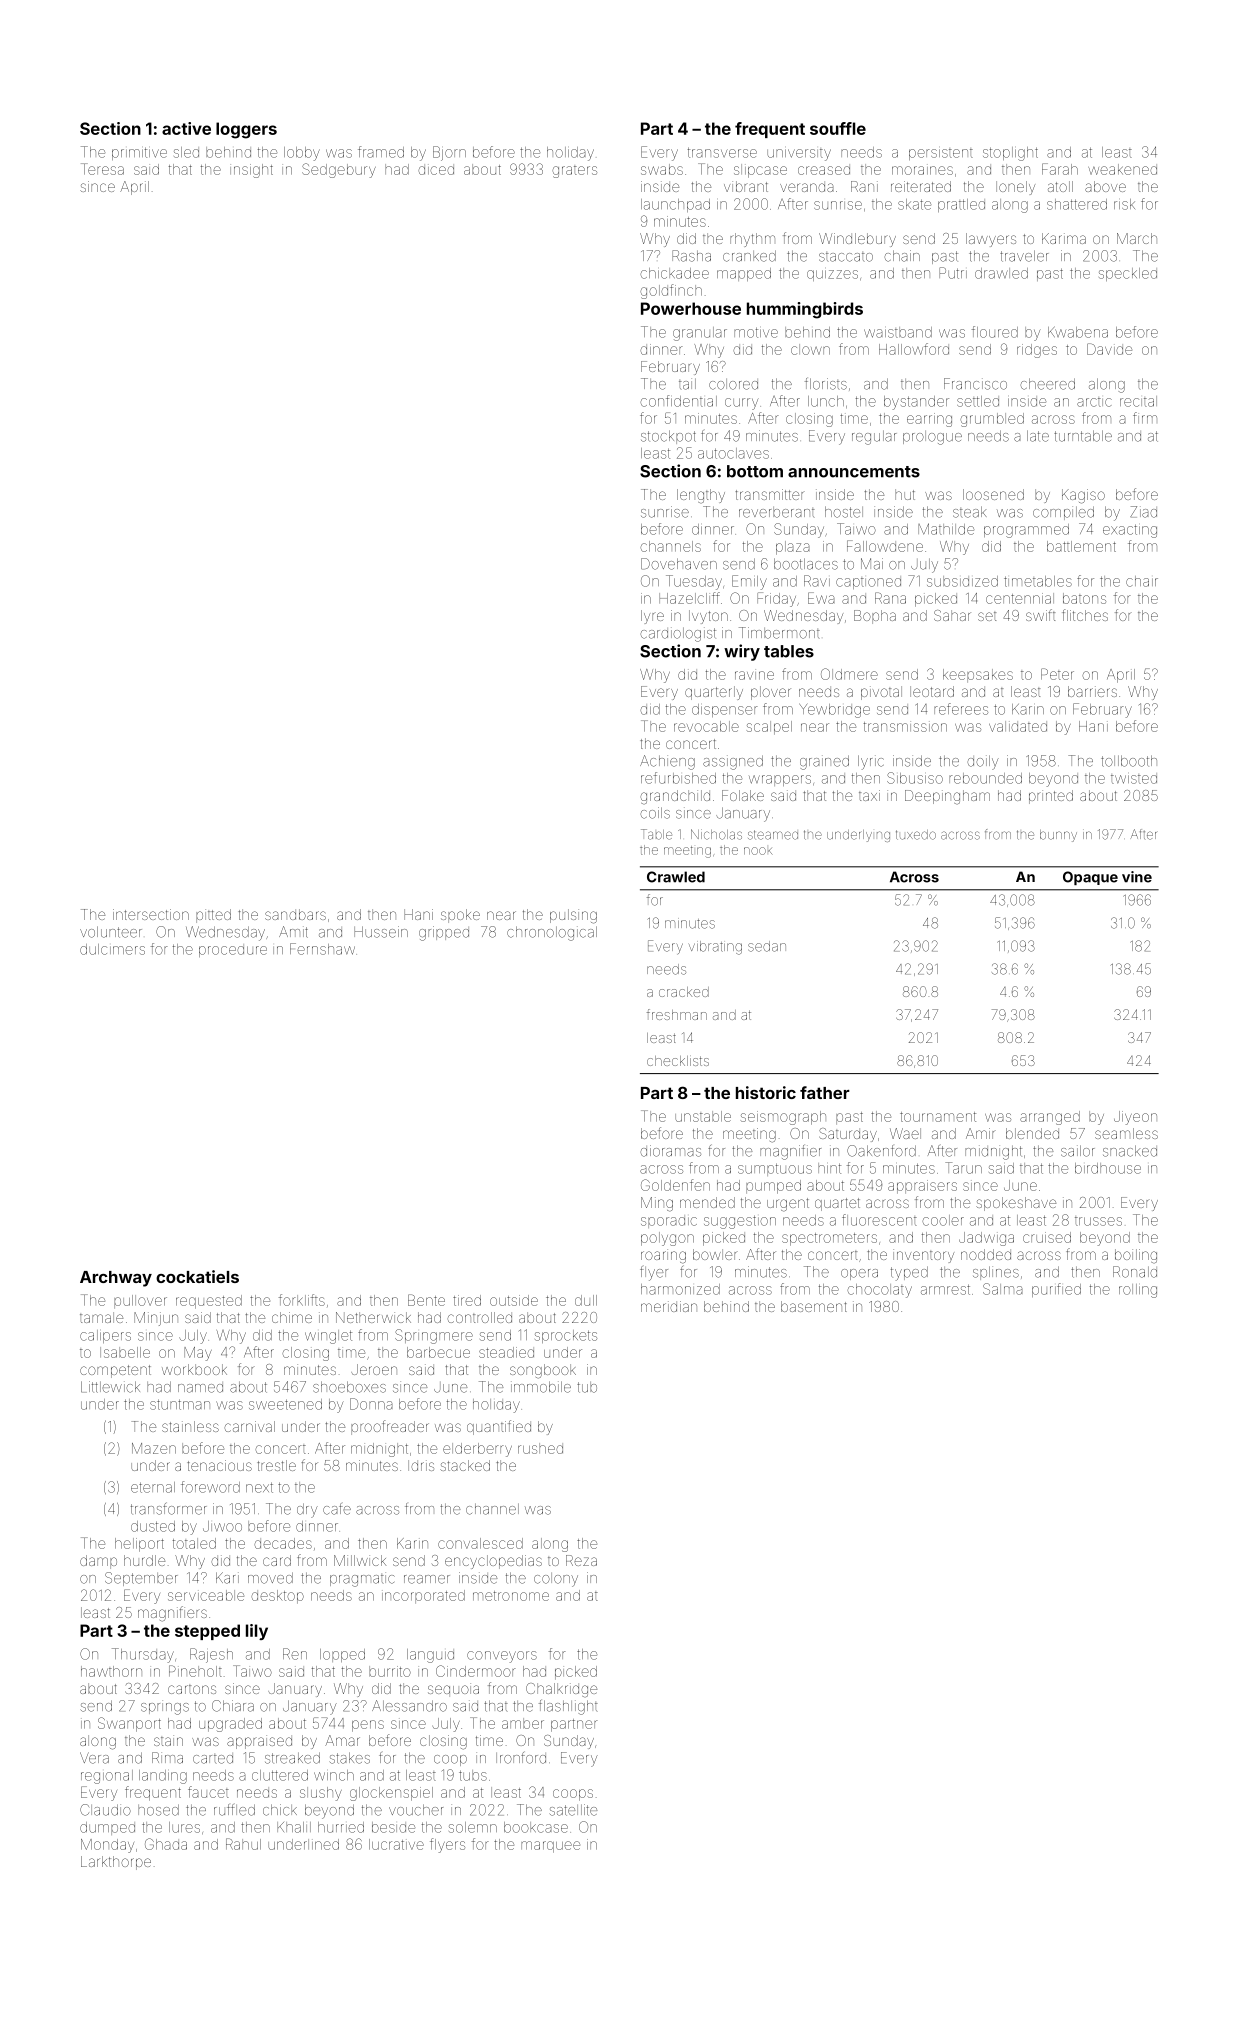  What do you see at coordinates (540, 1448) in the screenshot?
I see `rushed` at bounding box center [540, 1448].
